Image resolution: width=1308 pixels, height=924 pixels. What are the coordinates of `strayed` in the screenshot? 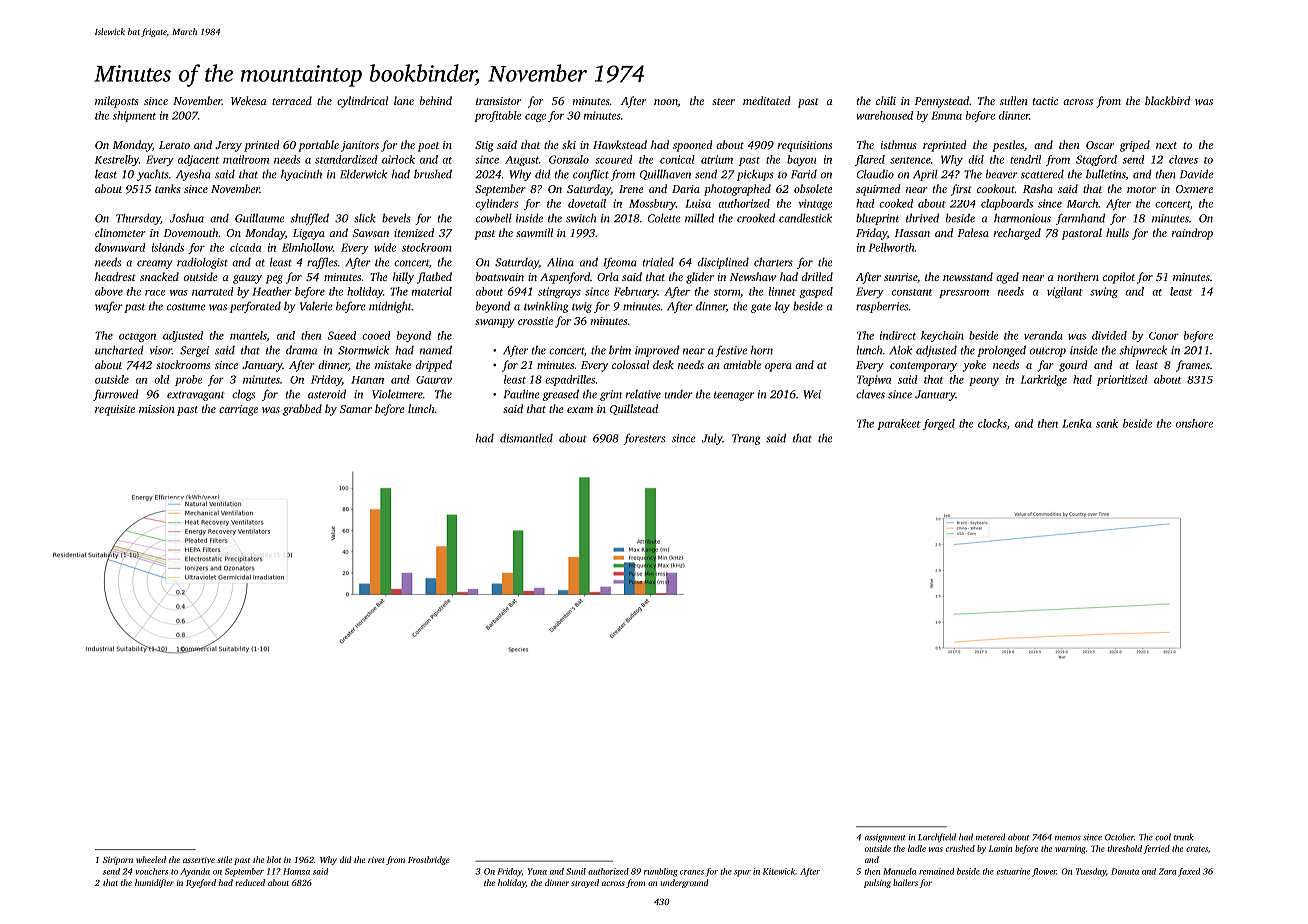 It's located at (585, 883).
